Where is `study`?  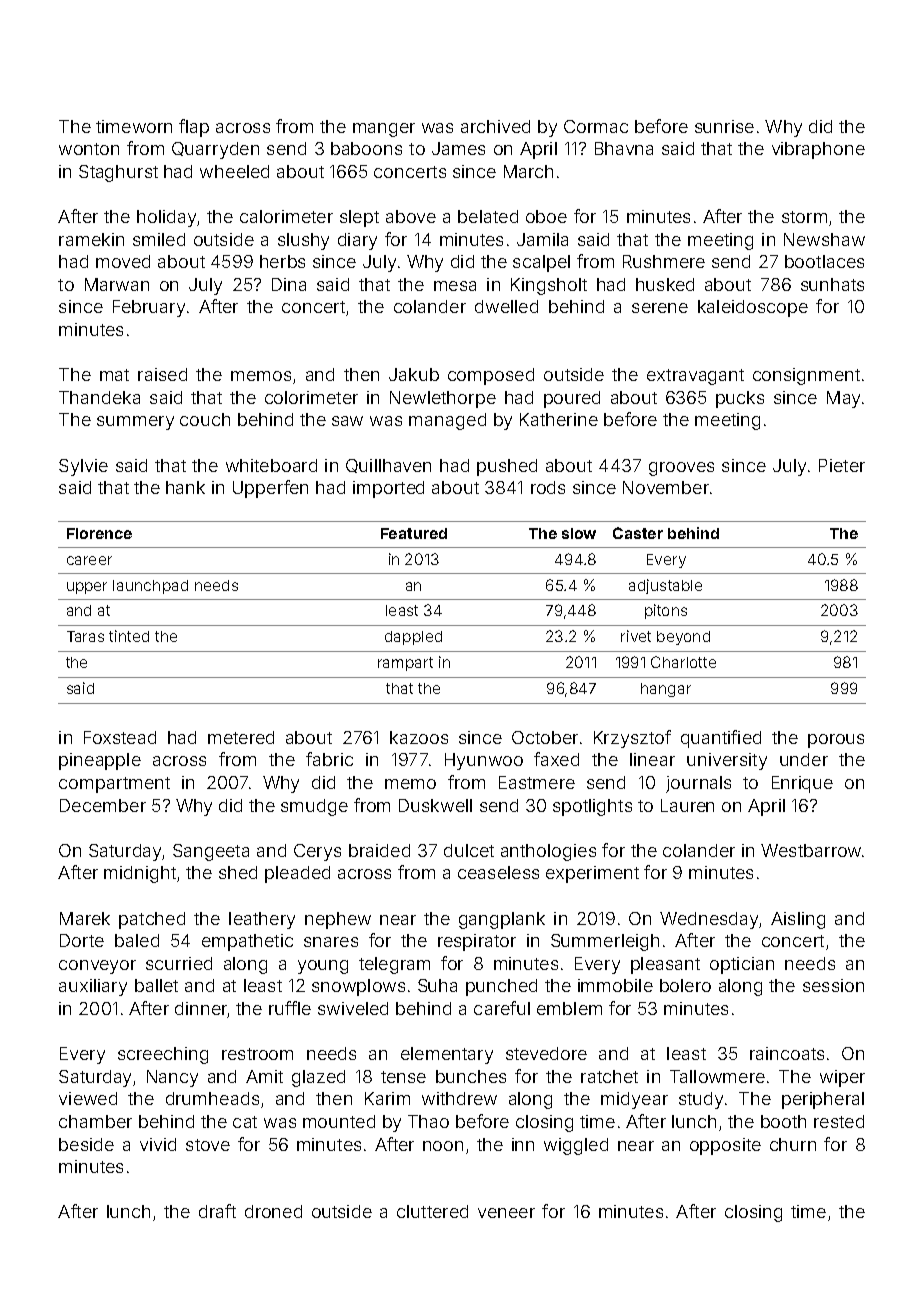
study is located at coordinates (701, 1100).
